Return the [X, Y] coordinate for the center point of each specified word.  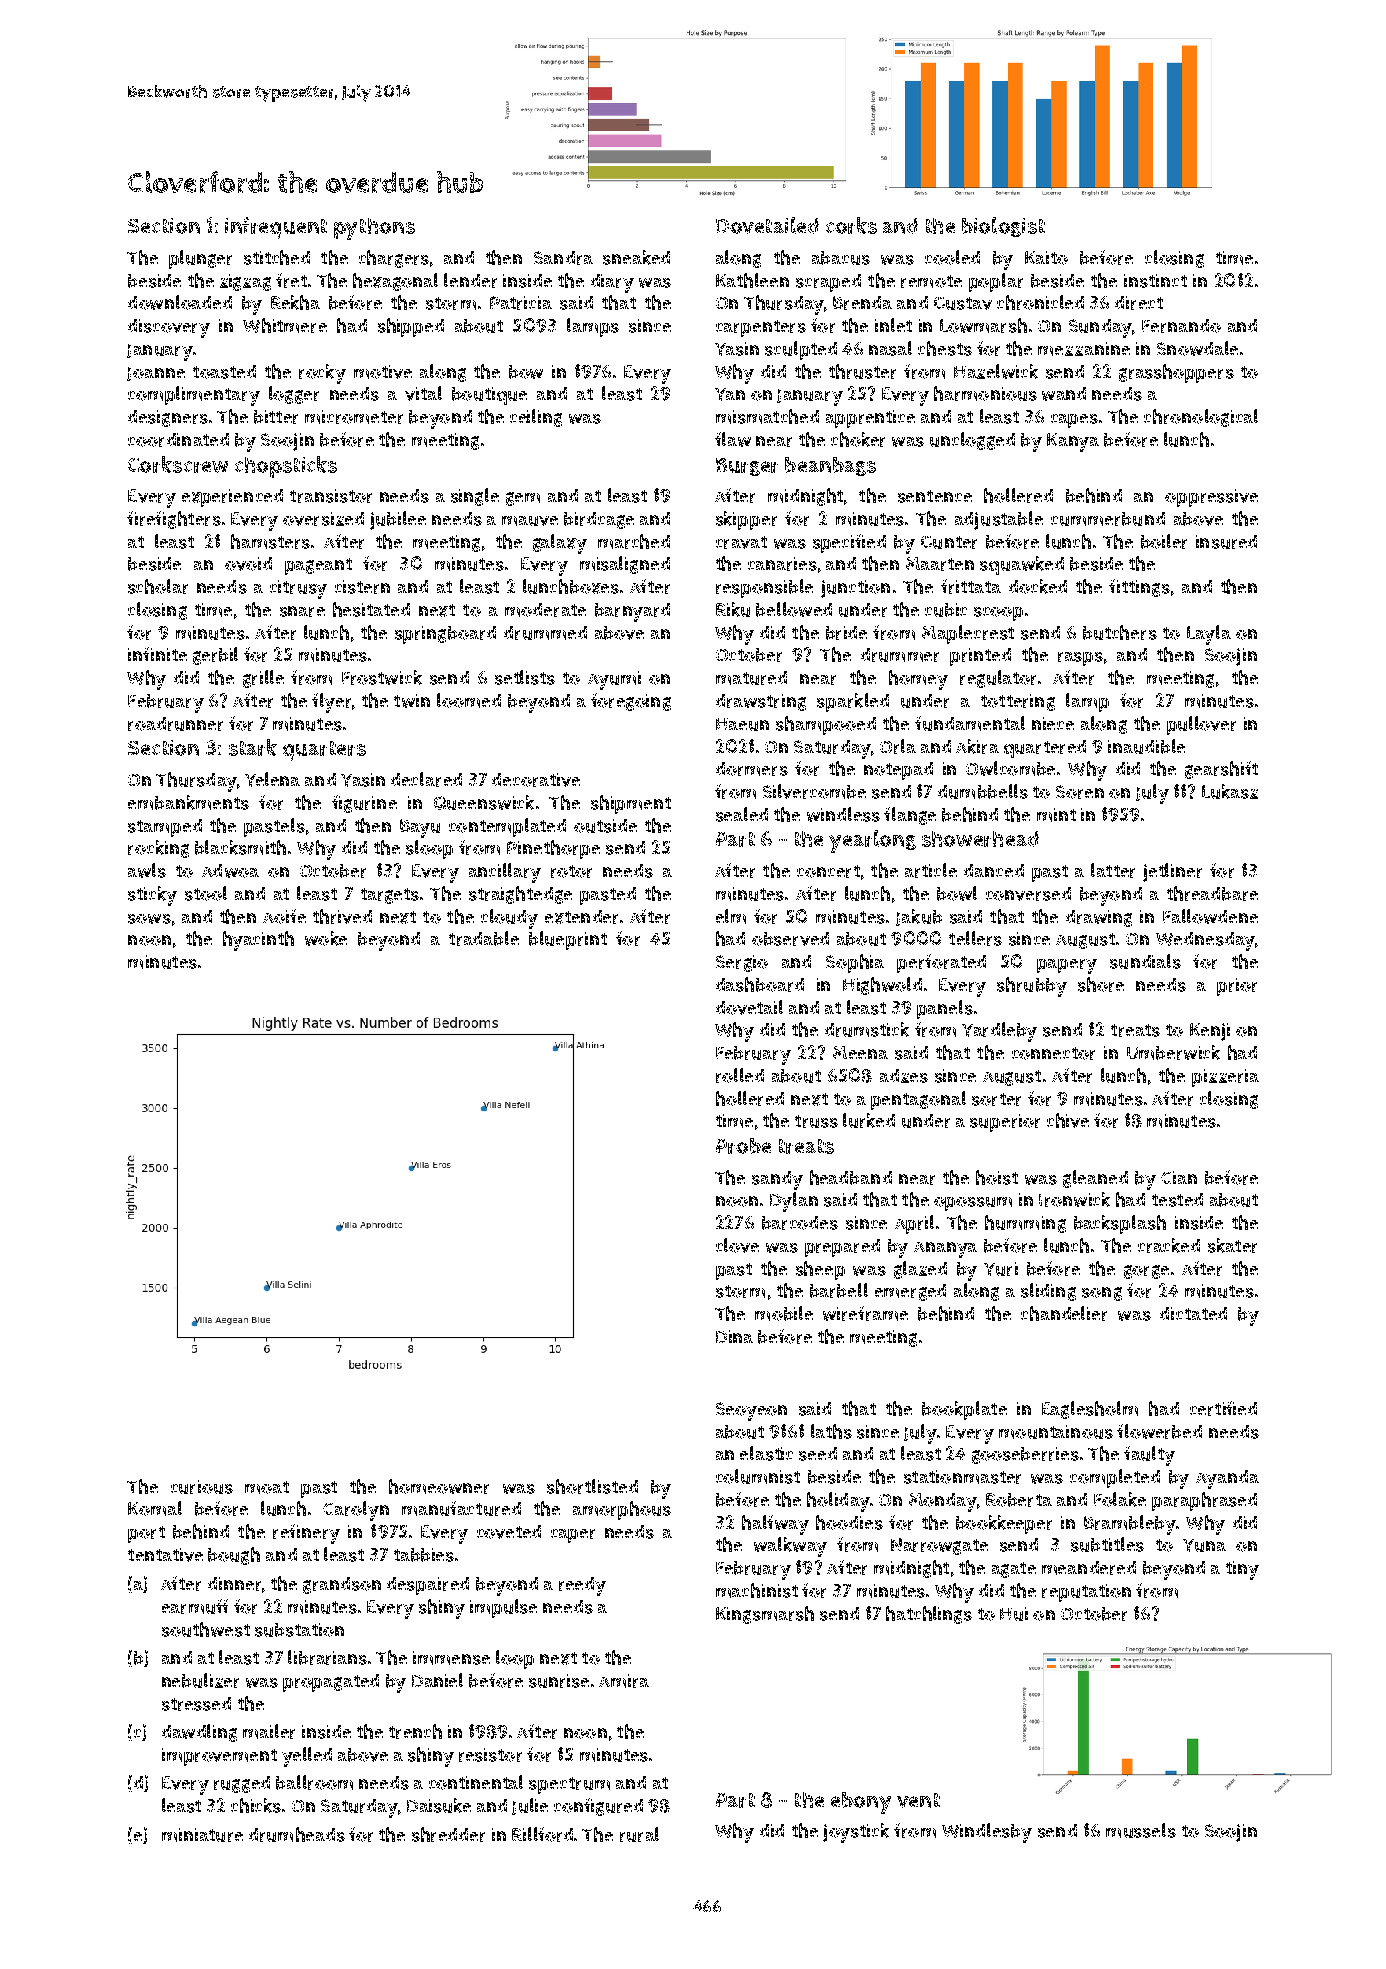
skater [1232, 1245]
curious [202, 1487]
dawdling [199, 1733]
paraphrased [1204, 1501]
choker [858, 439]
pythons [374, 229]
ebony [861, 1803]
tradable [484, 938]
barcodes [800, 1223]
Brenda [862, 303]
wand [1064, 394]
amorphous [622, 1510]
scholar [158, 586]
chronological [1201, 418]
